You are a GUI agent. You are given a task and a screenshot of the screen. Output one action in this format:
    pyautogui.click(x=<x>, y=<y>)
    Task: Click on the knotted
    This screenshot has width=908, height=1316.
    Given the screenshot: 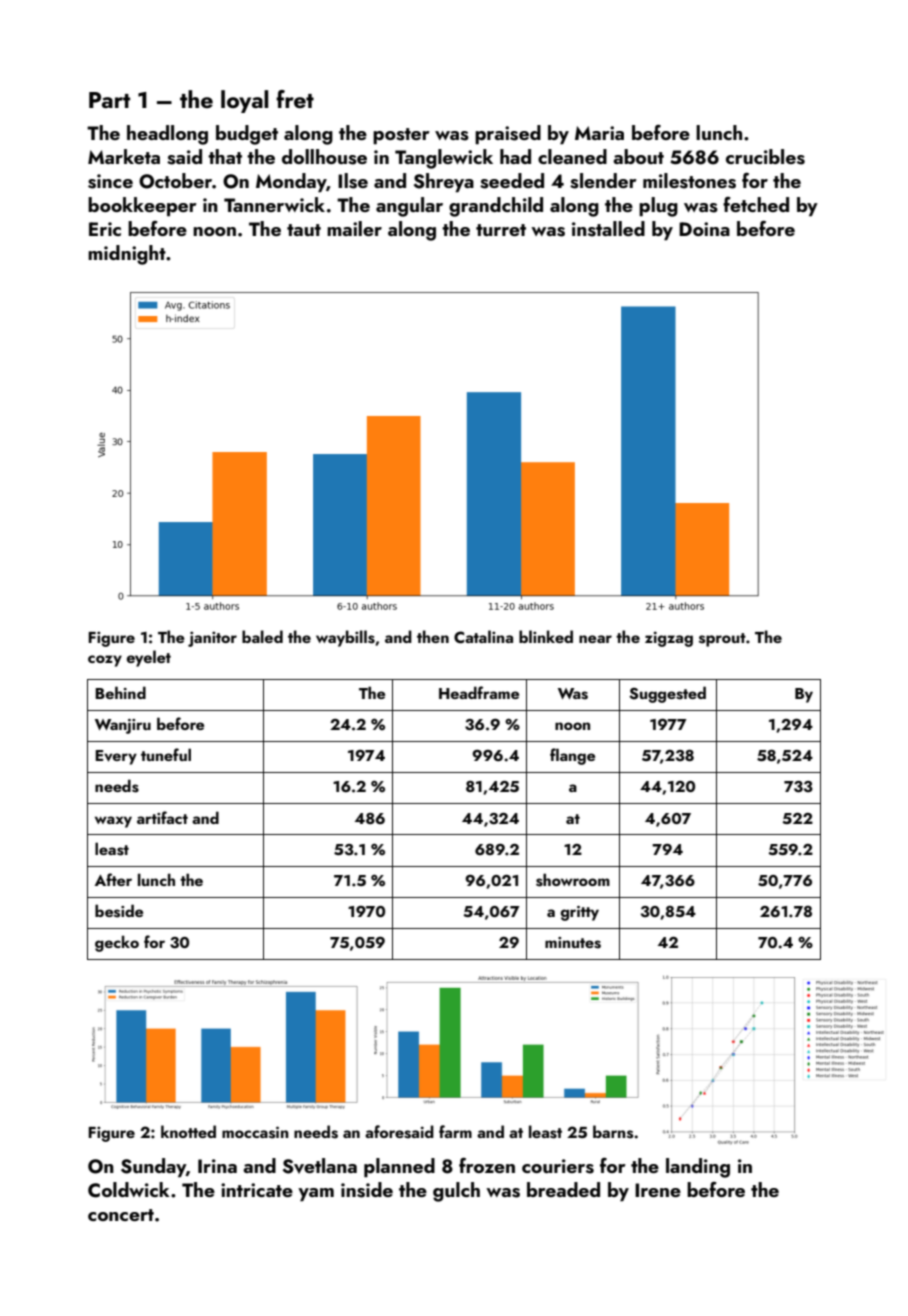 What is the action you would take?
    pyautogui.click(x=188, y=1131)
